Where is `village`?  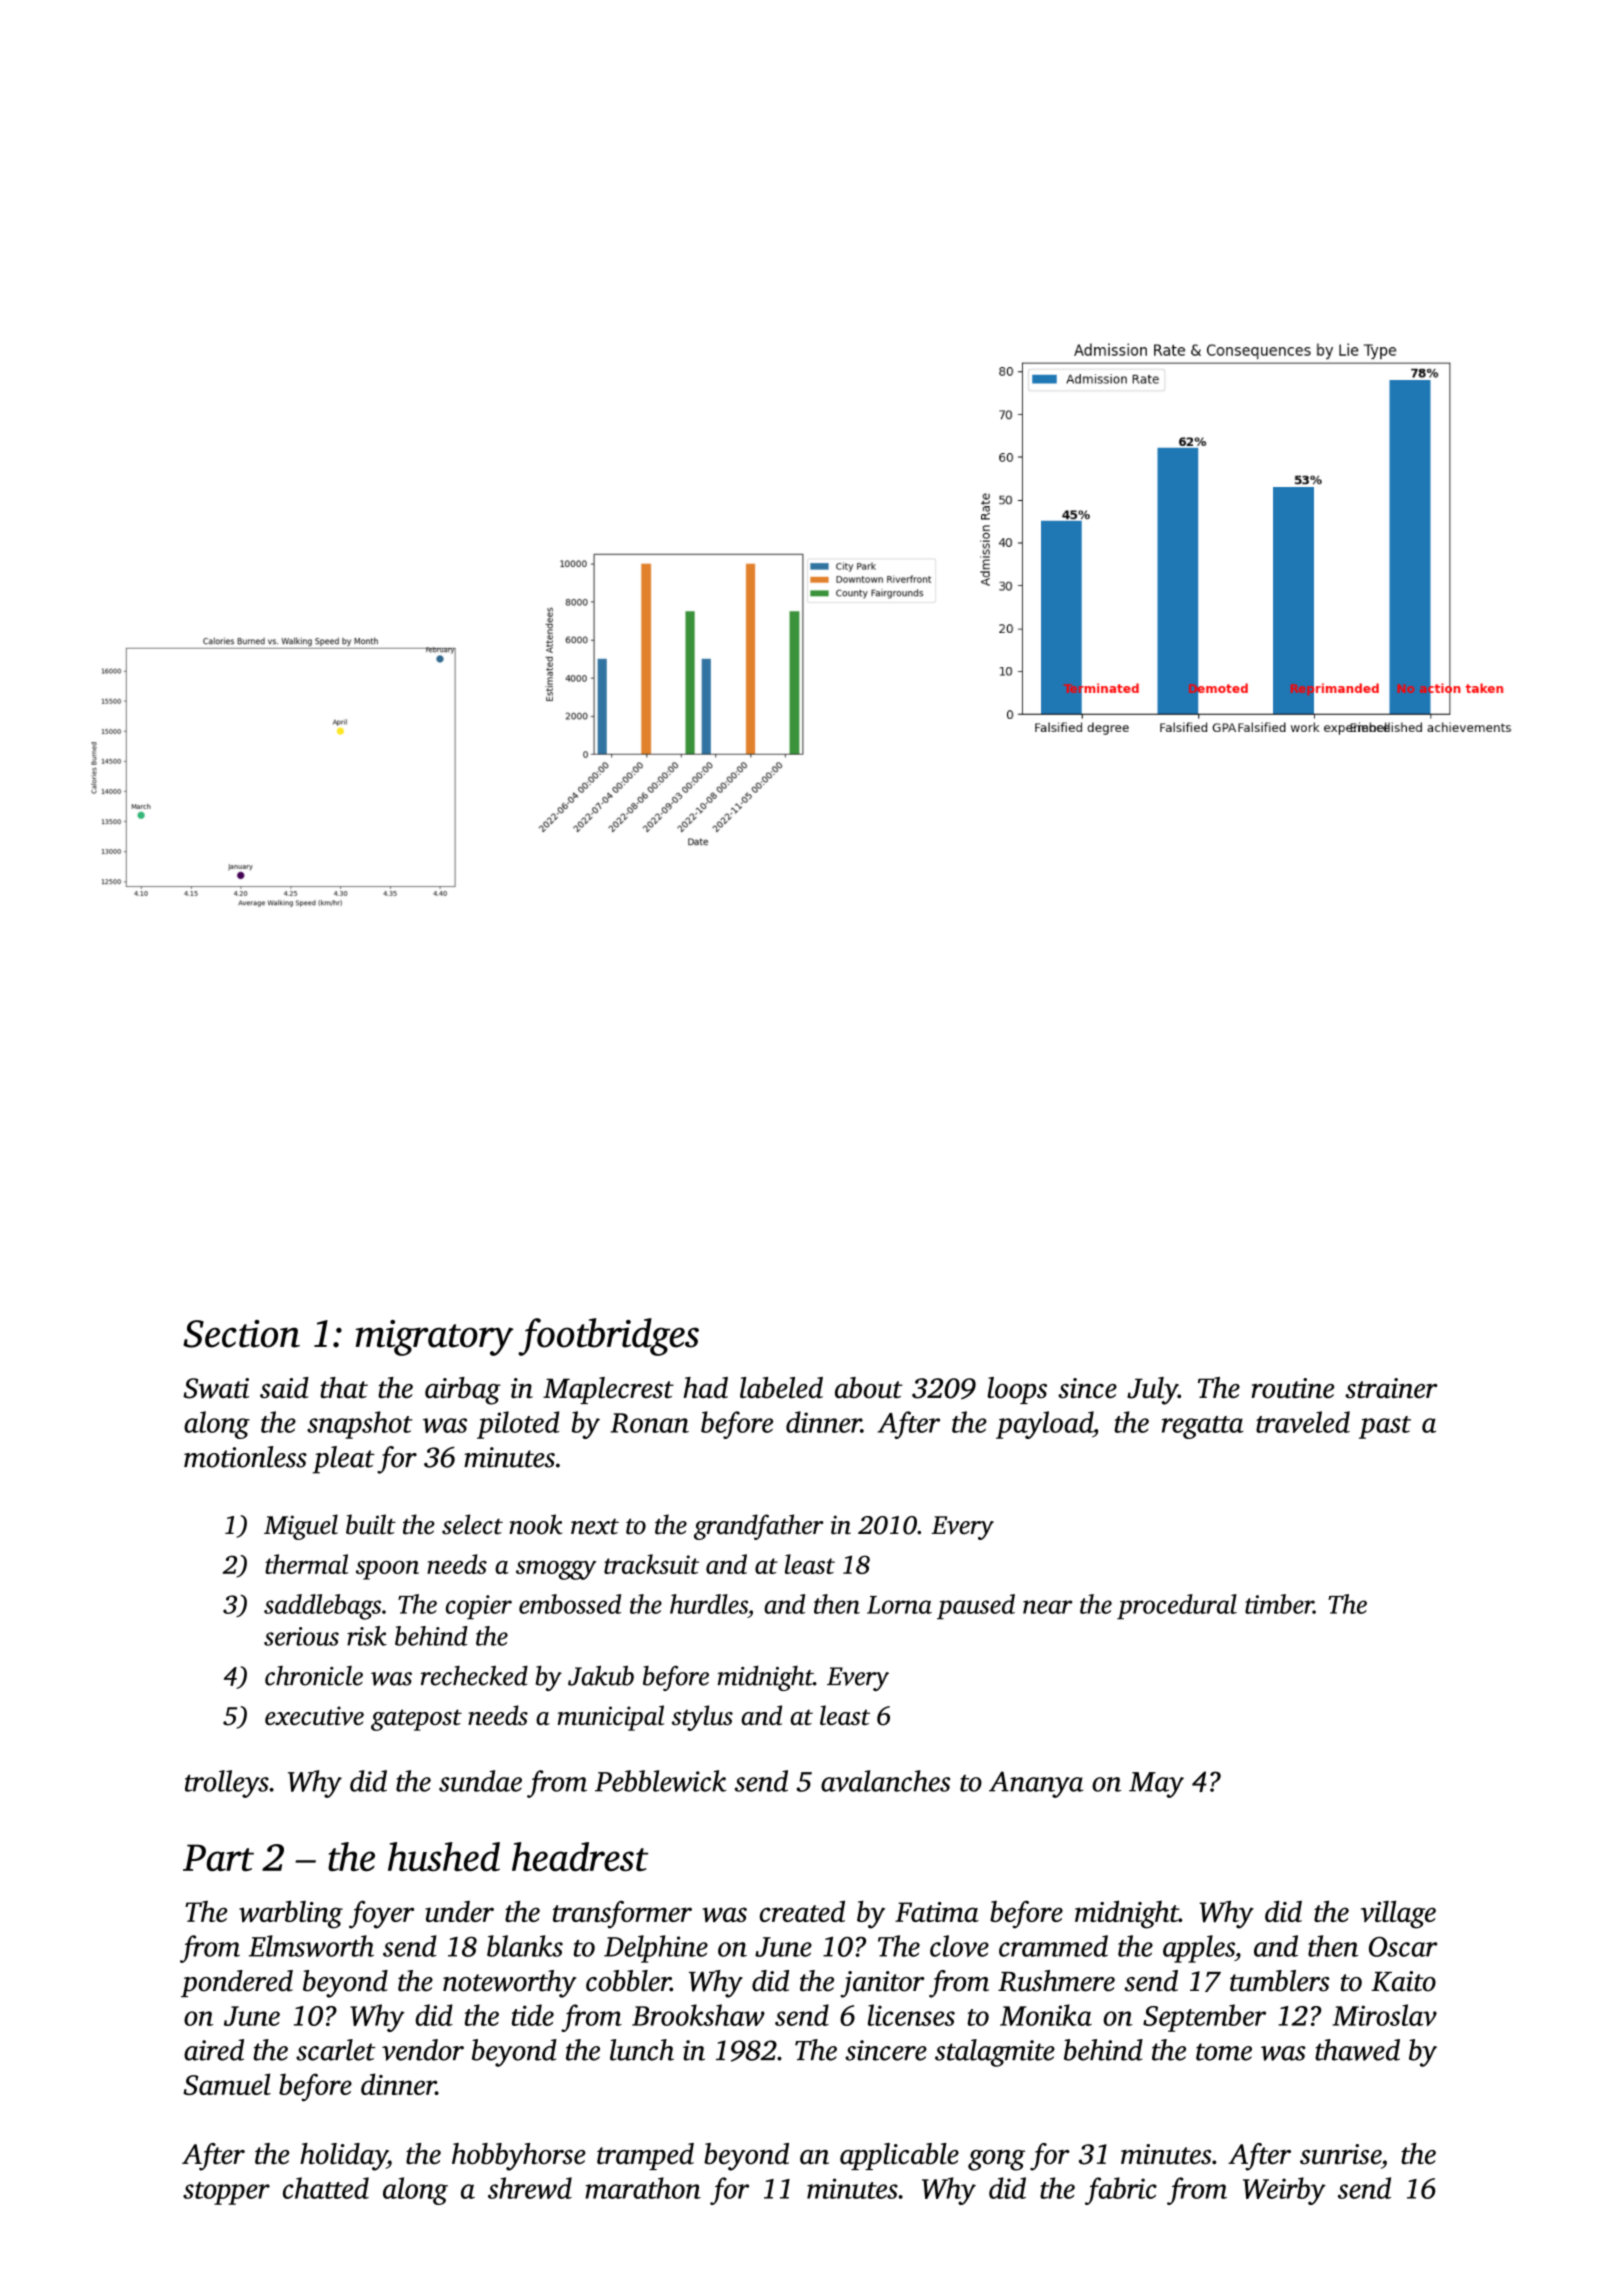 village is located at coordinates (1398, 1914).
